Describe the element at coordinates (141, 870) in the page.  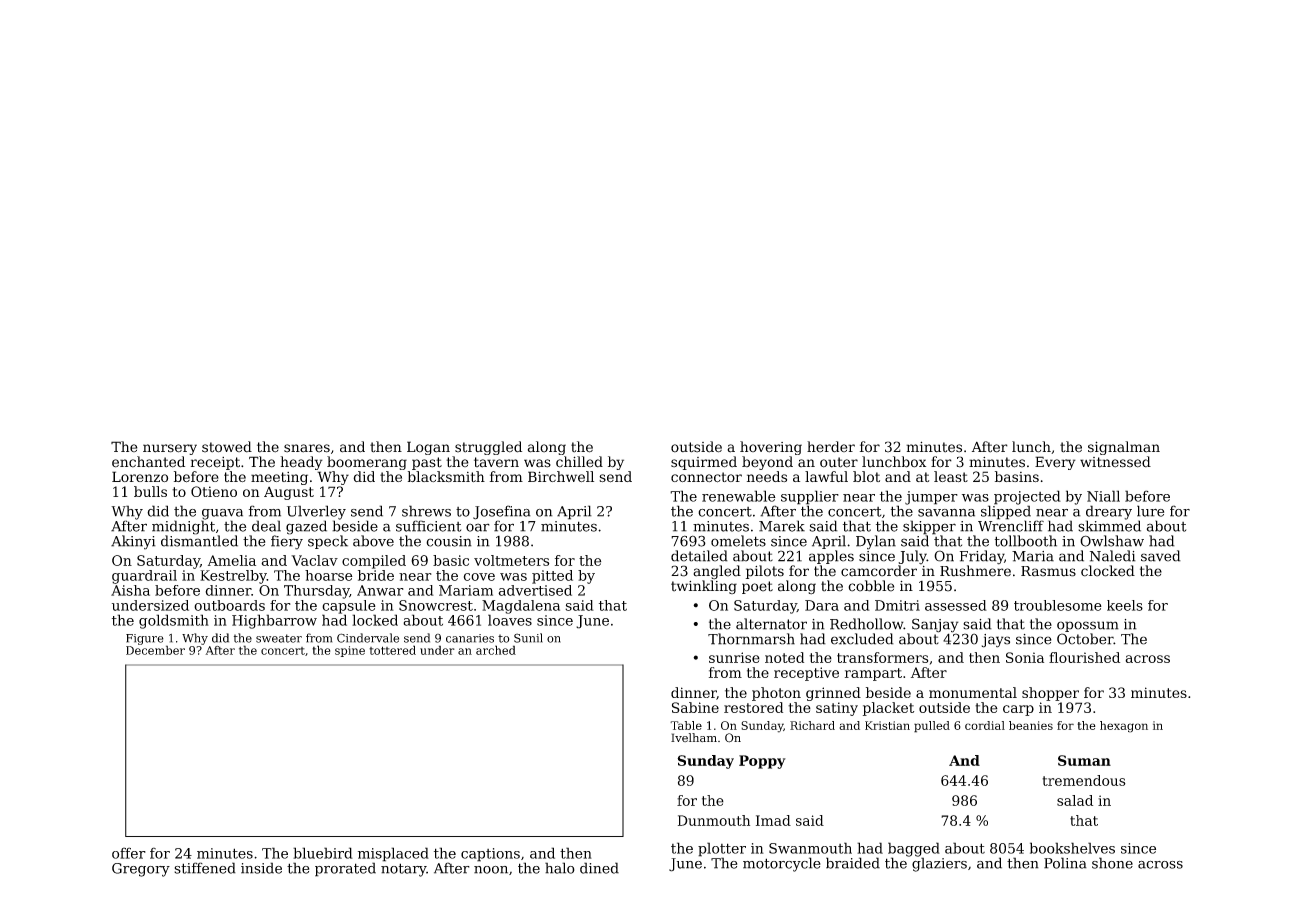
I see `Gregory` at that location.
